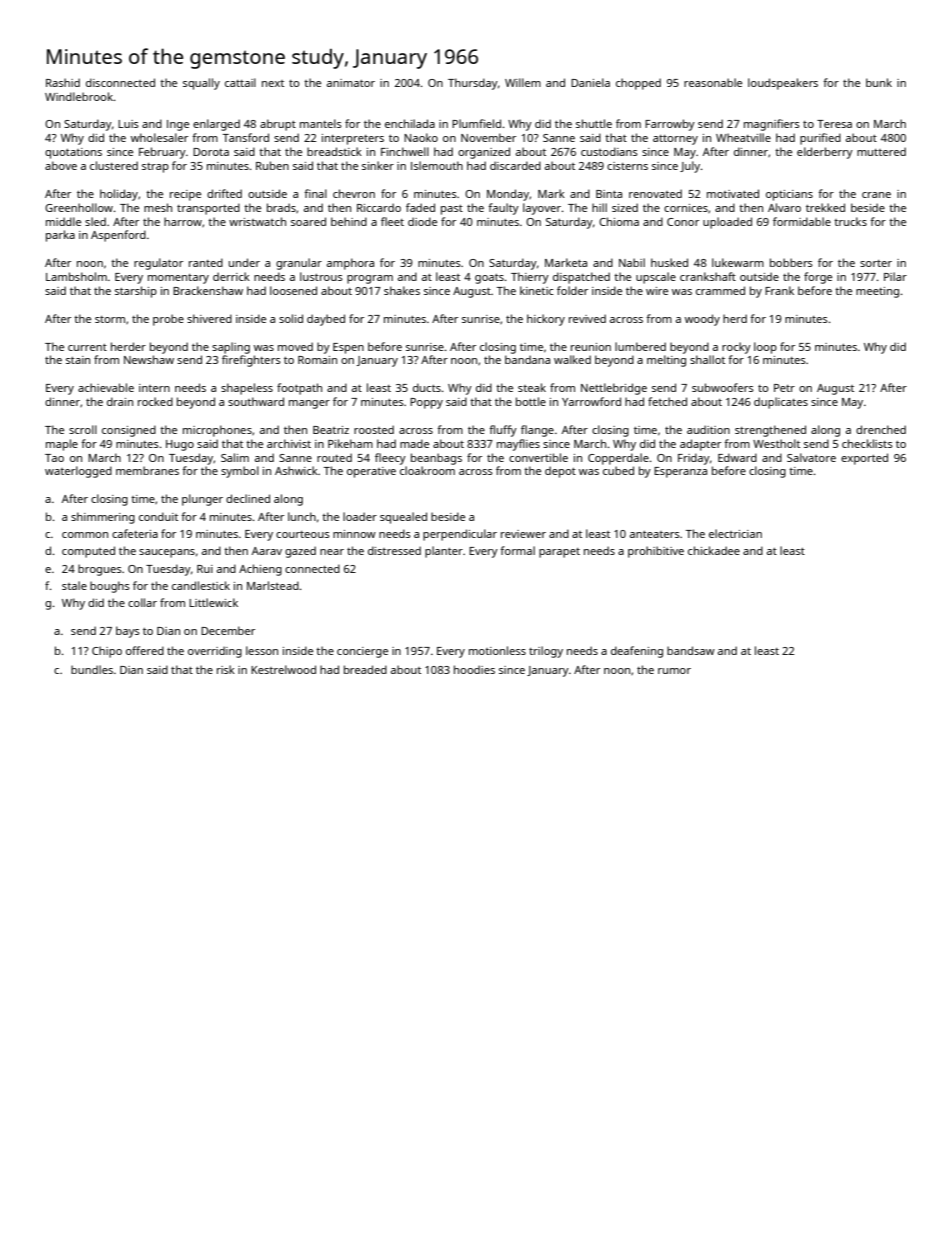 The width and height of the image is (952, 1233). I want to click on dispatched, so click(581, 278).
